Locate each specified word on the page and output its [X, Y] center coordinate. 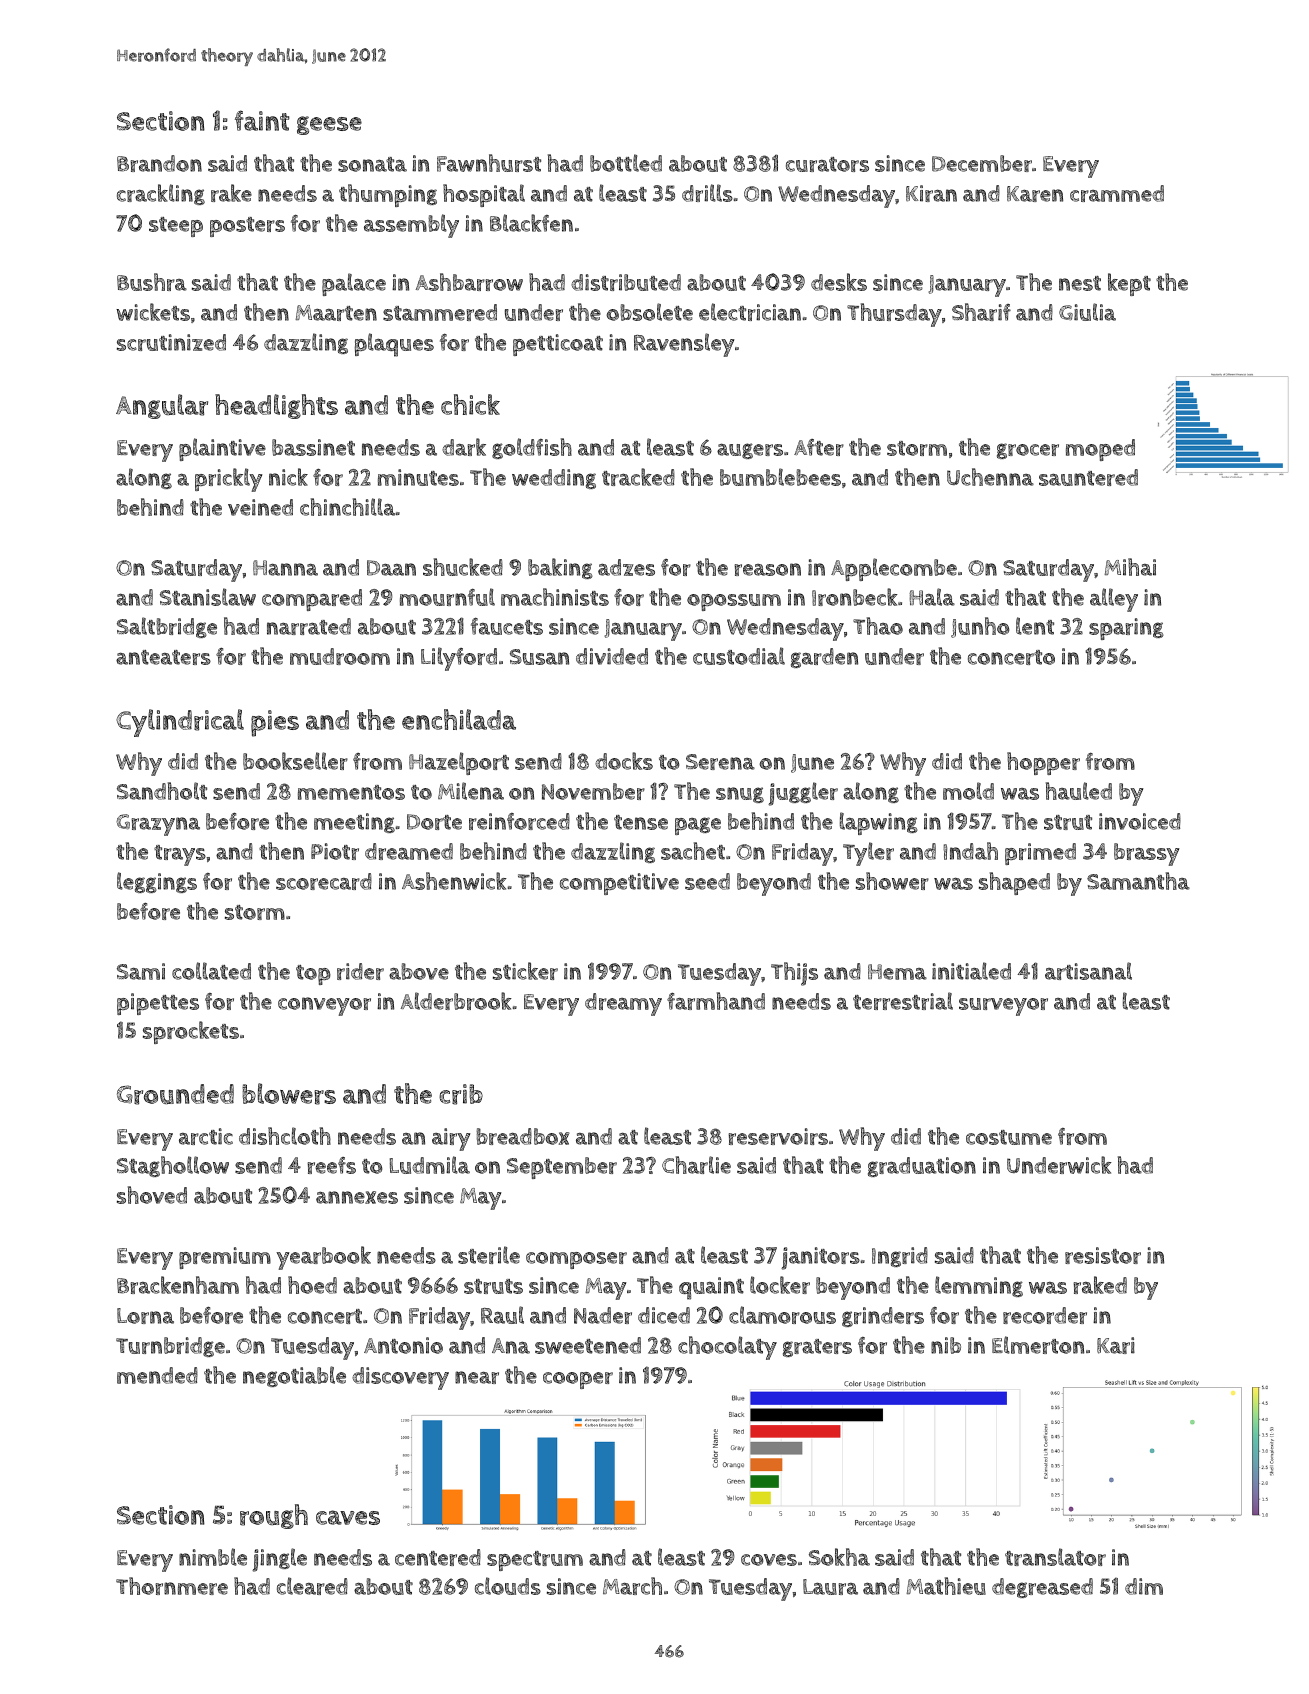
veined [260, 507]
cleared [312, 1586]
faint [262, 120]
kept [1129, 284]
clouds [508, 1586]
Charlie [696, 1165]
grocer [1028, 451]
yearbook [323, 1258]
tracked [638, 477]
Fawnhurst [489, 163]
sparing [1126, 629]
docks [624, 761]
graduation [922, 1167]
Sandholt [162, 791]
